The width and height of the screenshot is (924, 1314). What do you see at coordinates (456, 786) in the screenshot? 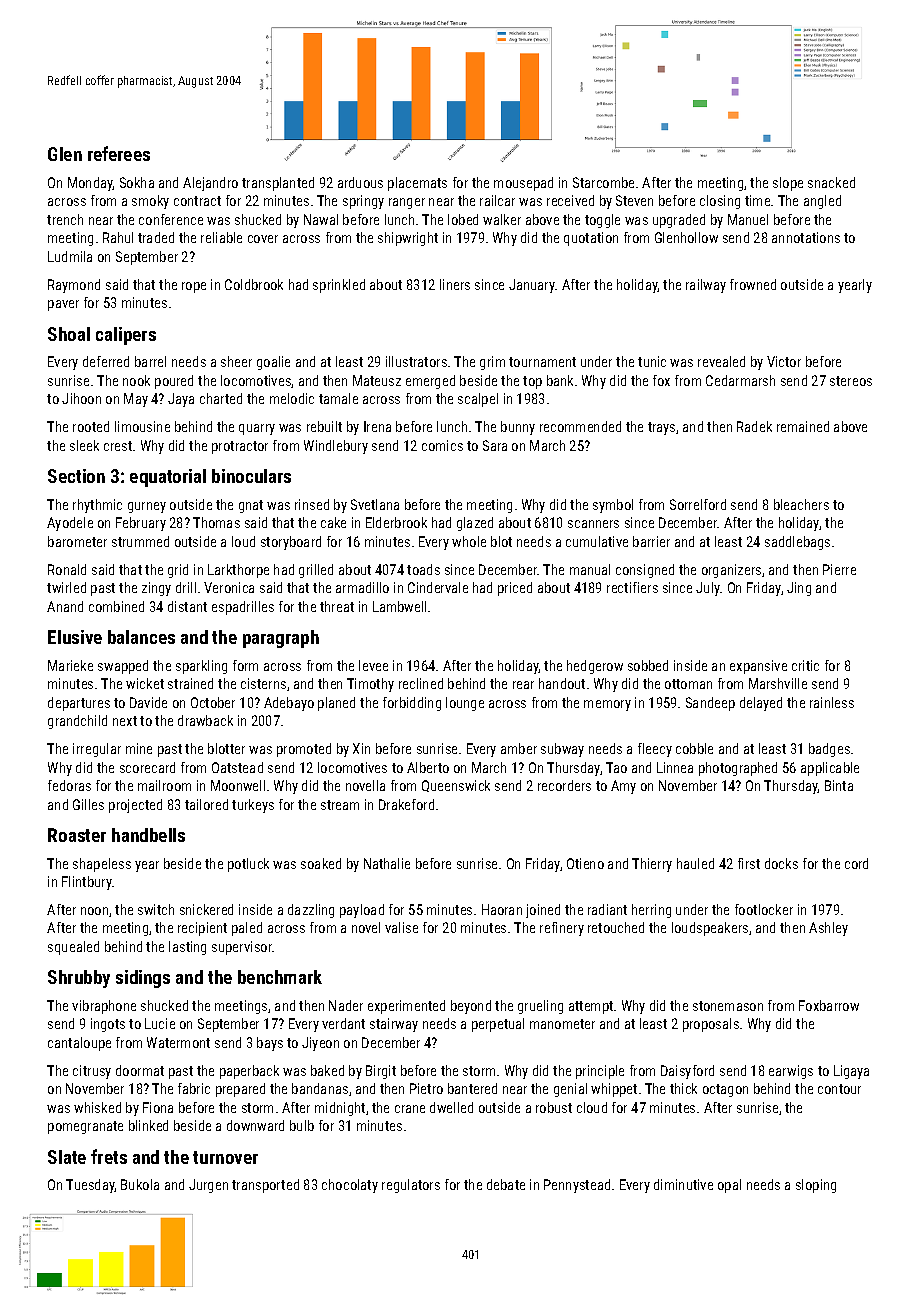
I see `Queenswick` at bounding box center [456, 786].
